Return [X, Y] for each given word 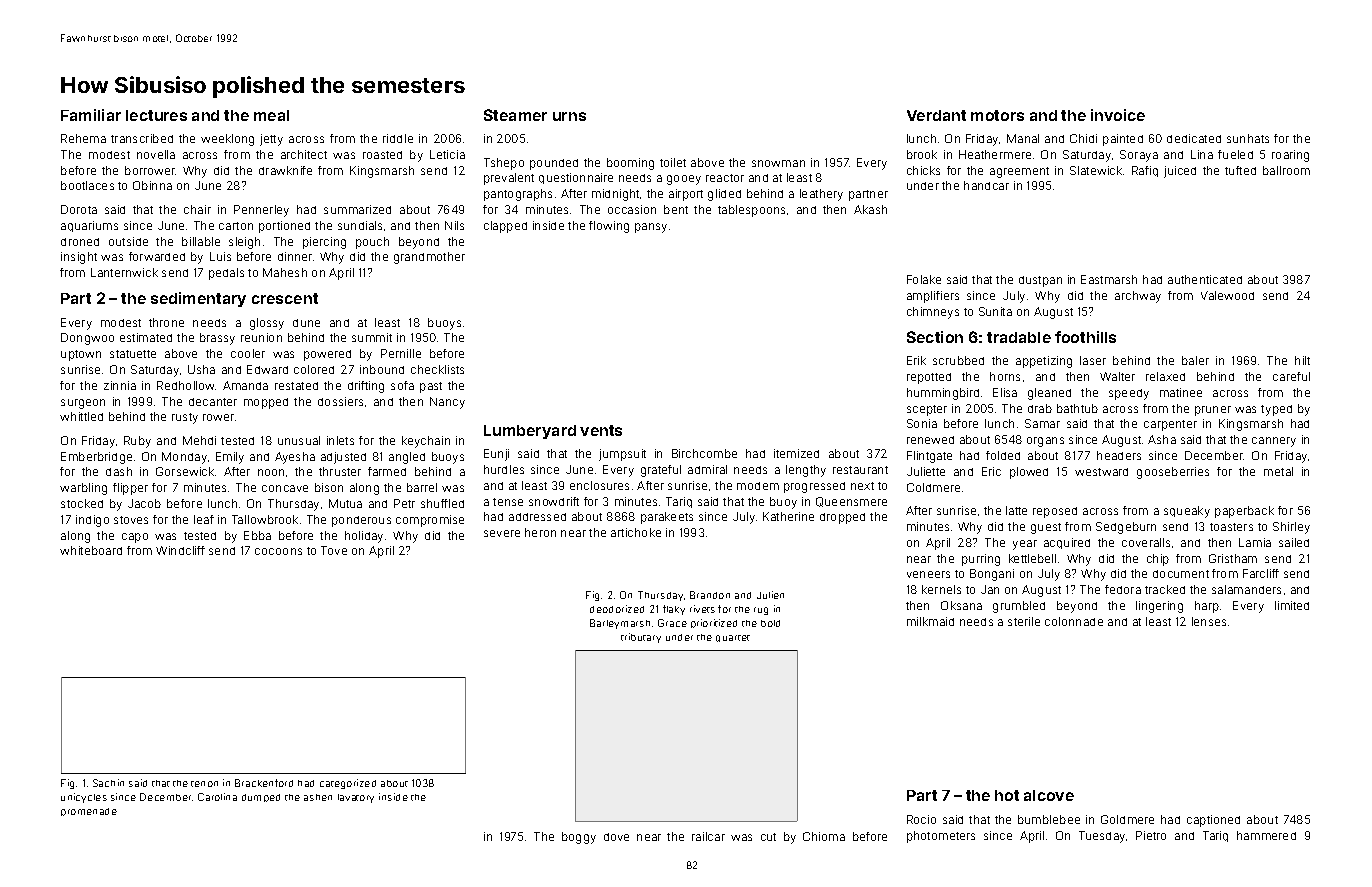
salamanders [1246, 589]
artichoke [636, 532]
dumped [261, 798]
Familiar [91, 115]
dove [616, 837]
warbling [83, 489]
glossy [267, 324]
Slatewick [1096, 170]
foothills [1085, 337]
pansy [651, 228]
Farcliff [1261, 573]
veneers [928, 574]
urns [569, 116]
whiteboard [91, 550]
